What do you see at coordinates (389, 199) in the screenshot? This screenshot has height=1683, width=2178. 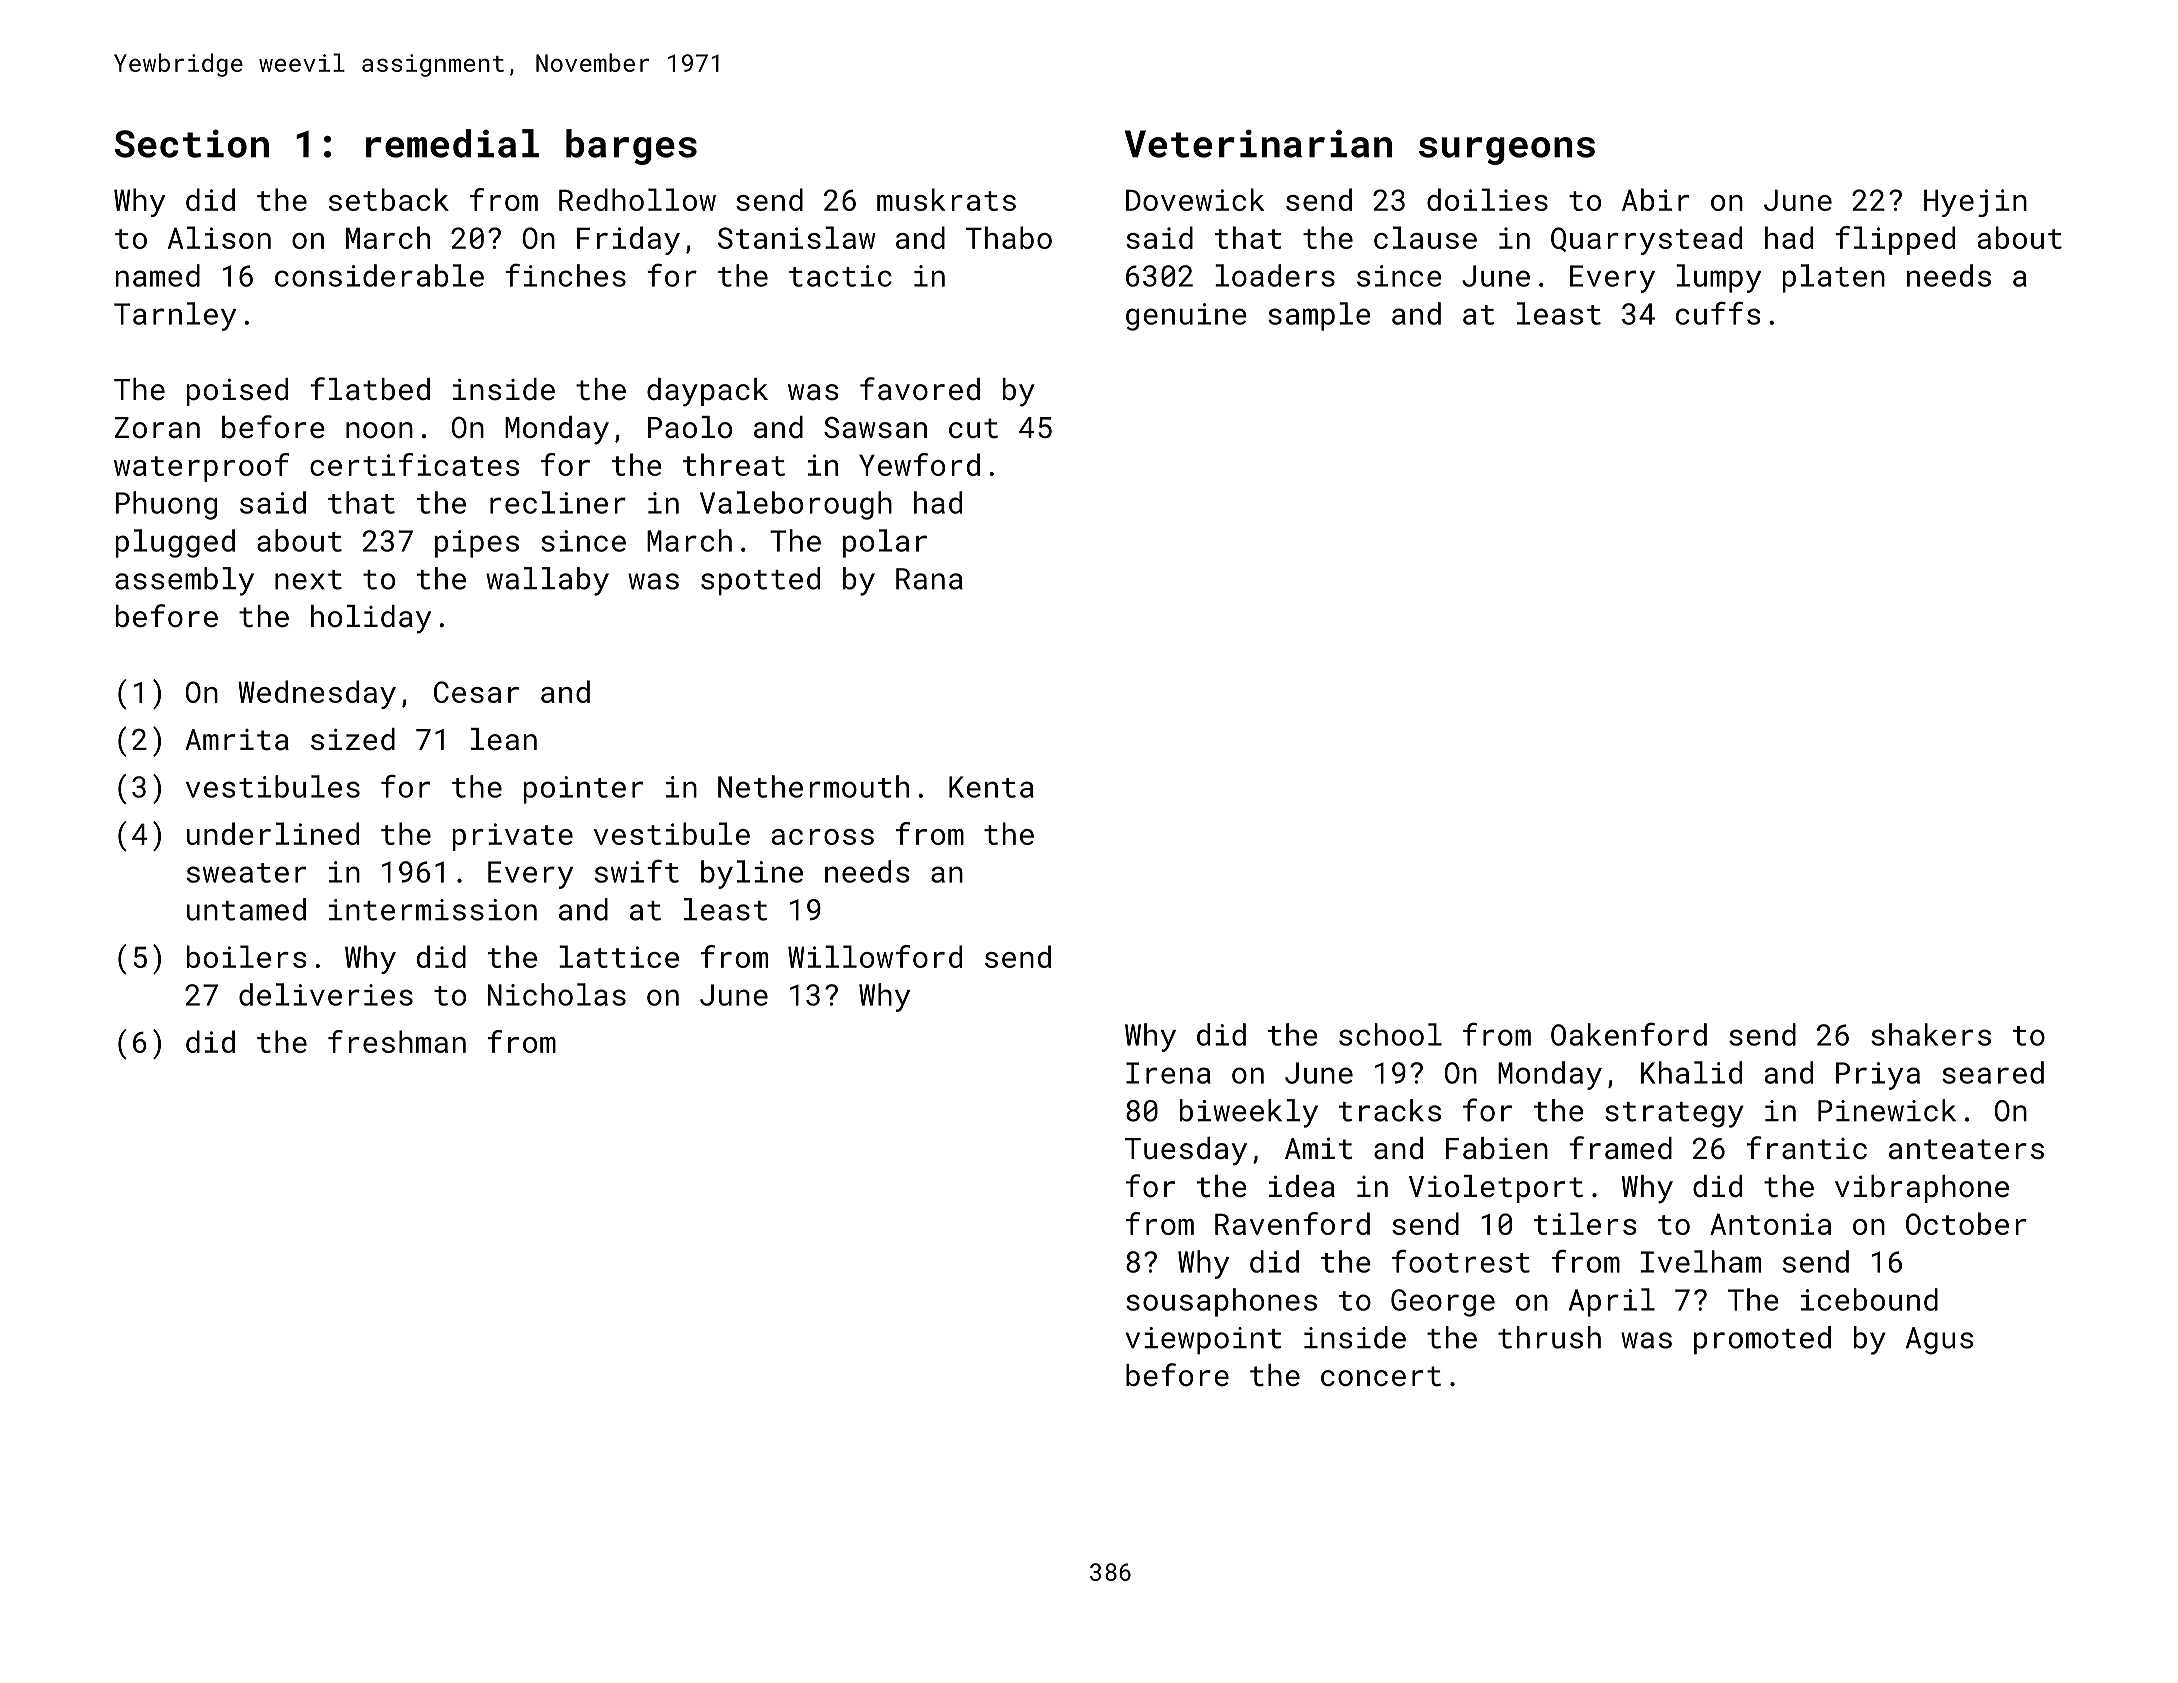 I see `setback` at bounding box center [389, 199].
